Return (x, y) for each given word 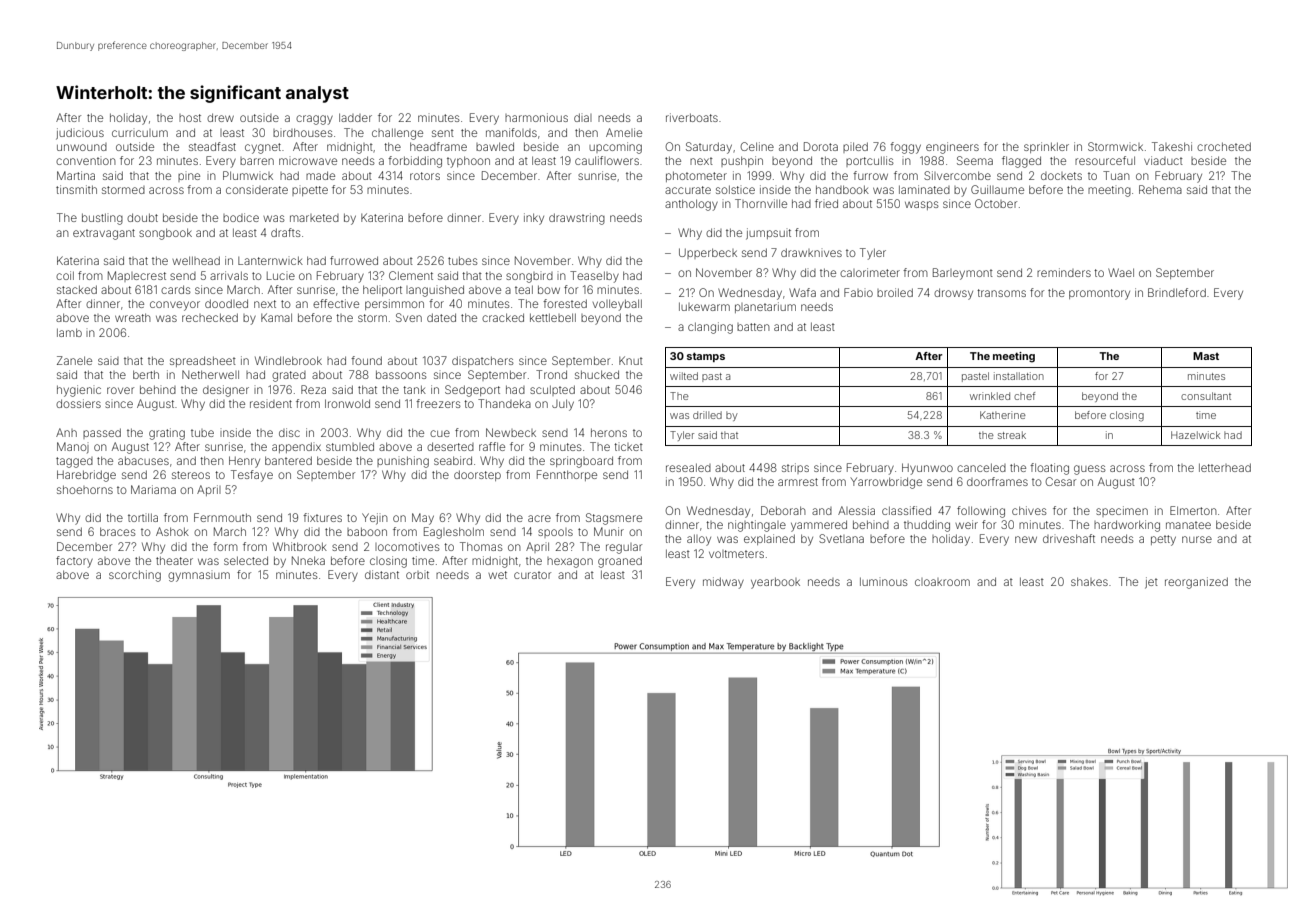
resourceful (1105, 160)
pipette (310, 191)
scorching (135, 576)
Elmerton (1193, 510)
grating (167, 434)
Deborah (783, 510)
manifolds (511, 132)
